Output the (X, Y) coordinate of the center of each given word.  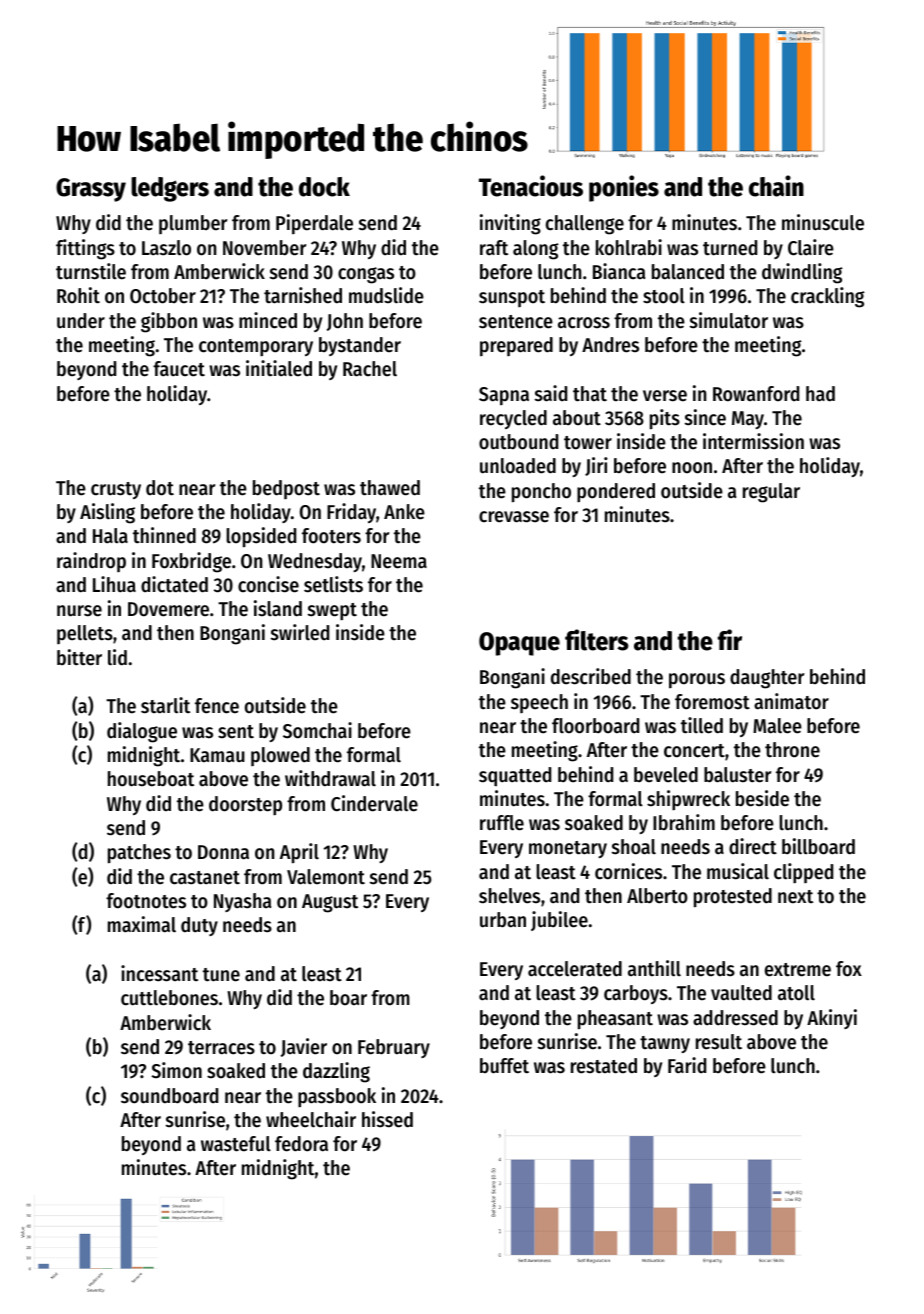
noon (692, 468)
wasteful (236, 1144)
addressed (735, 1018)
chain (776, 186)
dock (324, 187)
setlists (333, 584)
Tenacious (531, 186)
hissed (387, 1119)
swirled (300, 632)
